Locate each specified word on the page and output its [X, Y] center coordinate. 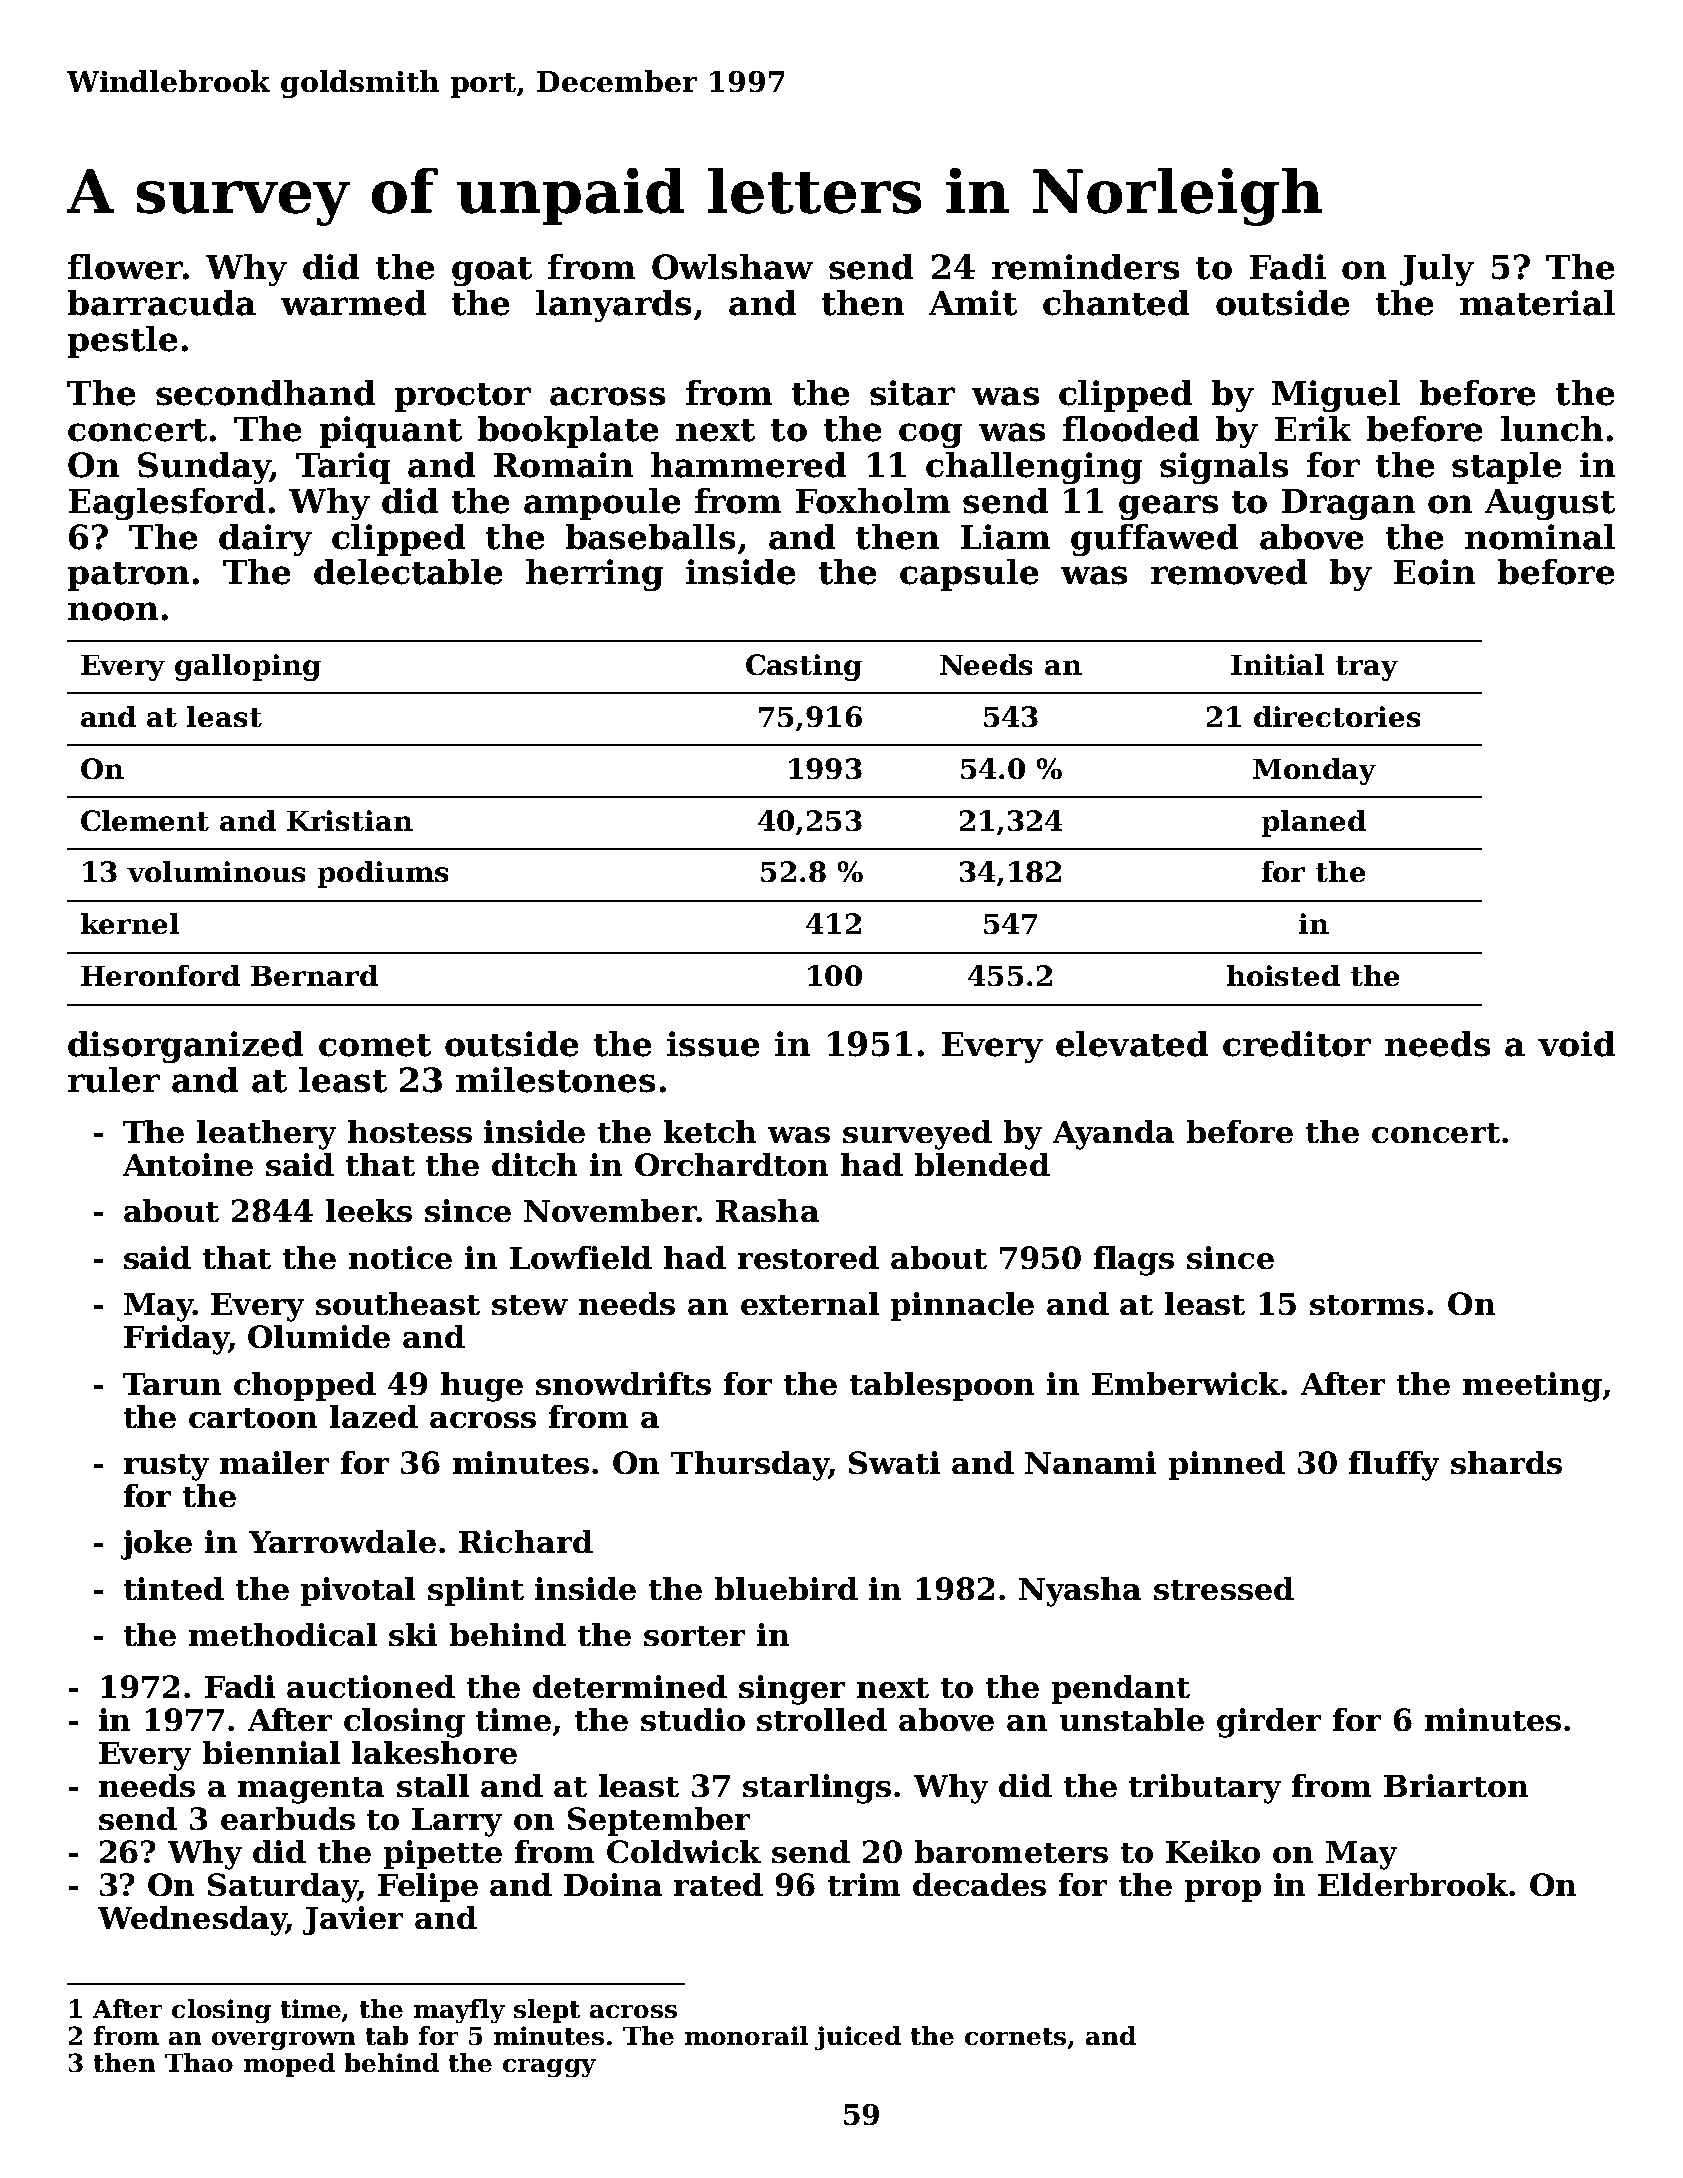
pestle [122, 342]
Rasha [767, 1210]
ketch [710, 1131]
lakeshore [434, 1752]
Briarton [1456, 1785]
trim [864, 1884]
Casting [804, 667]
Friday [176, 1340]
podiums [383, 874]
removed [1229, 572]
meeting [1532, 1387]
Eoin [1434, 572]
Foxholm [873, 501]
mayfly [459, 2011]
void [1576, 1044]
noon [113, 611]
